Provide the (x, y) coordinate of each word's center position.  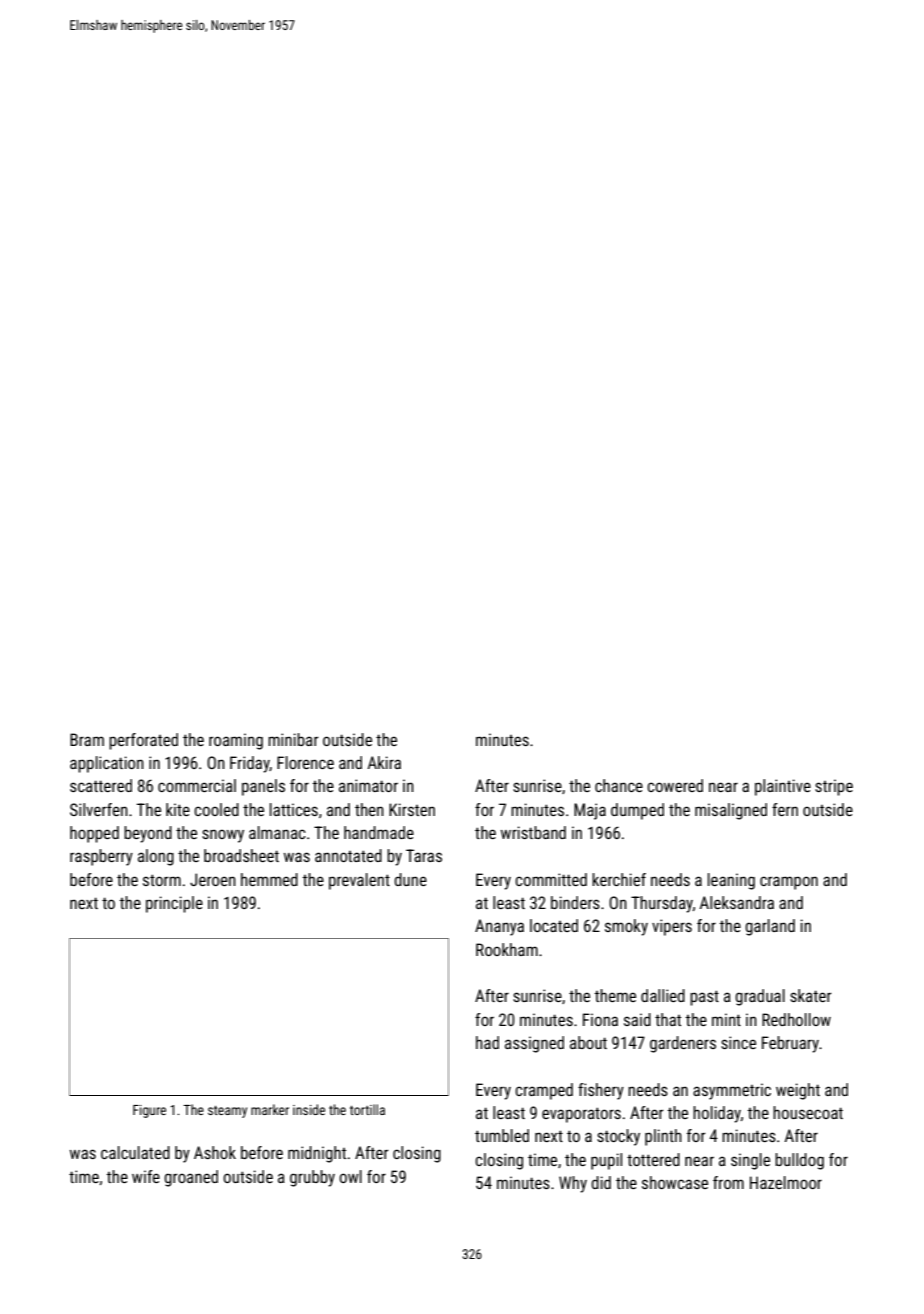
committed (551, 879)
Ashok (215, 1152)
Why (573, 1184)
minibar (293, 739)
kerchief (619, 879)
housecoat (808, 1112)
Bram (87, 739)
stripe (834, 787)
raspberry (101, 857)
